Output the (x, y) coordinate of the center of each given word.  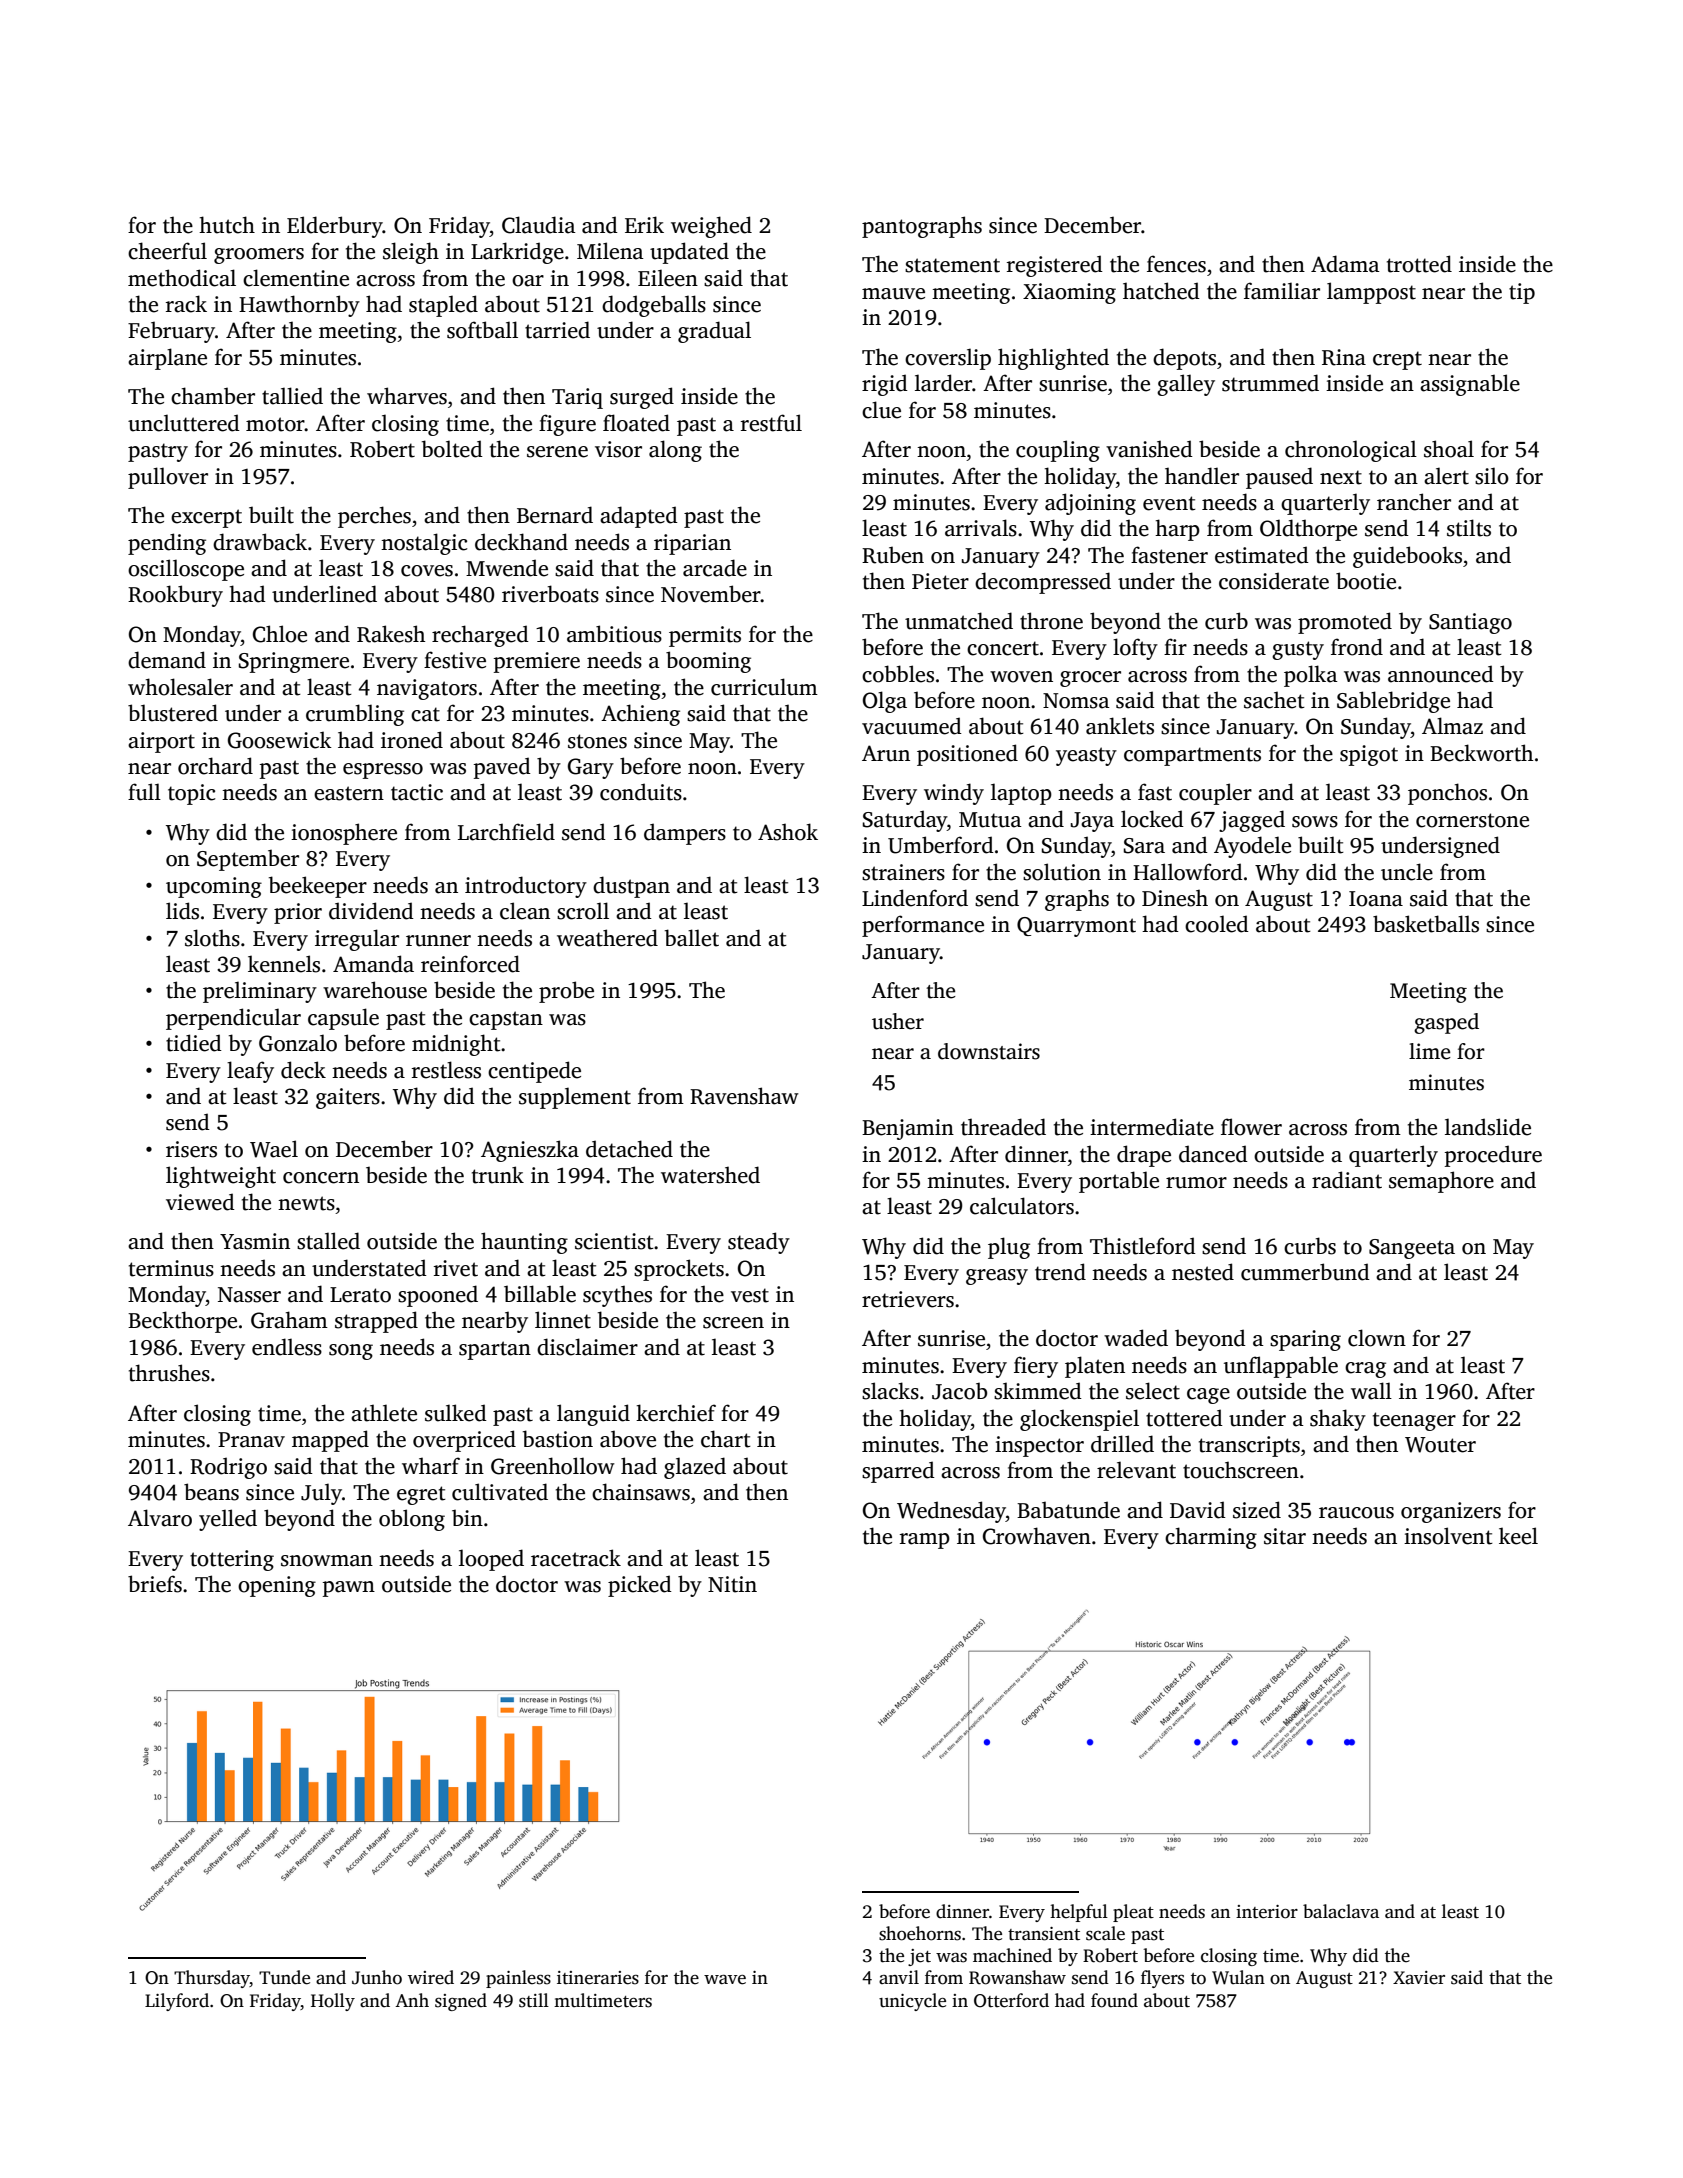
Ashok (788, 832)
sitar (1285, 1536)
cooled (1217, 924)
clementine (296, 278)
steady (759, 1243)
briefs (155, 1584)
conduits (641, 792)
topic (191, 794)
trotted (1419, 264)
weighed (711, 227)
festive (455, 660)
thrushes (169, 1373)
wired (431, 1977)
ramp (925, 1541)
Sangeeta (1412, 1249)
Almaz (1452, 726)
